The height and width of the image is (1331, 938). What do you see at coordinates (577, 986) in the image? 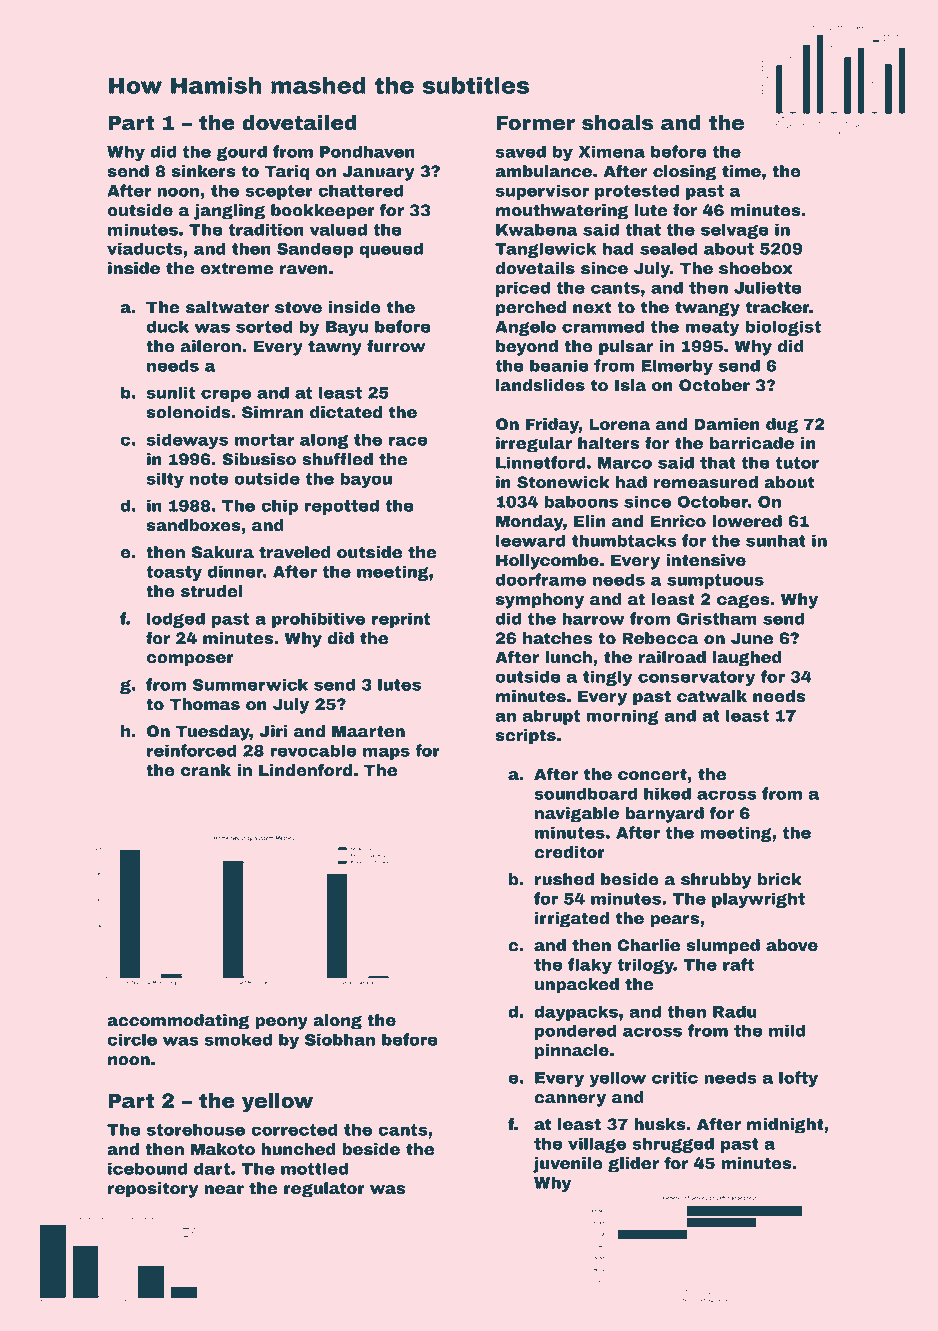
I see `unpacked` at bounding box center [577, 986].
